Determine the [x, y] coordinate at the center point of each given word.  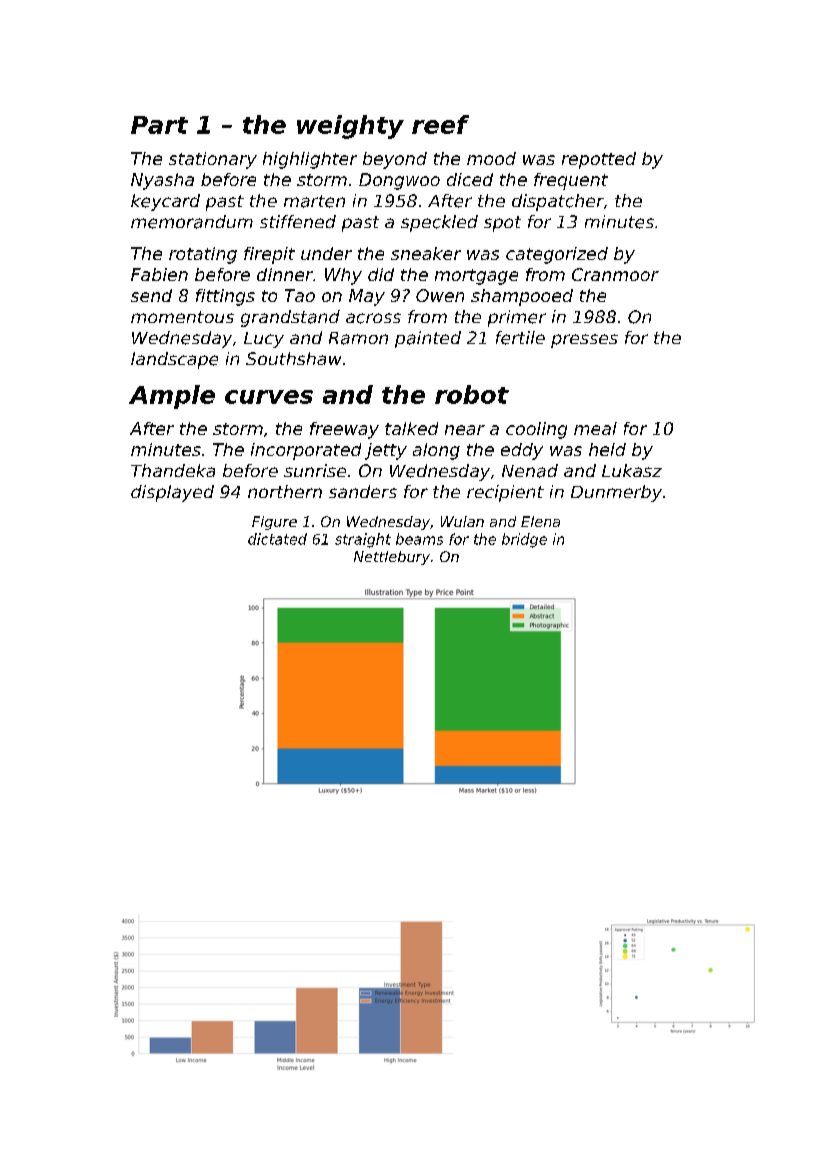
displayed [172, 493]
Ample [172, 397]
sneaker [426, 253]
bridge [524, 540]
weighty [350, 127]
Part [159, 125]
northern [285, 491]
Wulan [462, 521]
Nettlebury [392, 558]
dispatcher [558, 202]
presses [584, 341]
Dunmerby [616, 493]
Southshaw [293, 358]
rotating [203, 255]
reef [440, 124]
